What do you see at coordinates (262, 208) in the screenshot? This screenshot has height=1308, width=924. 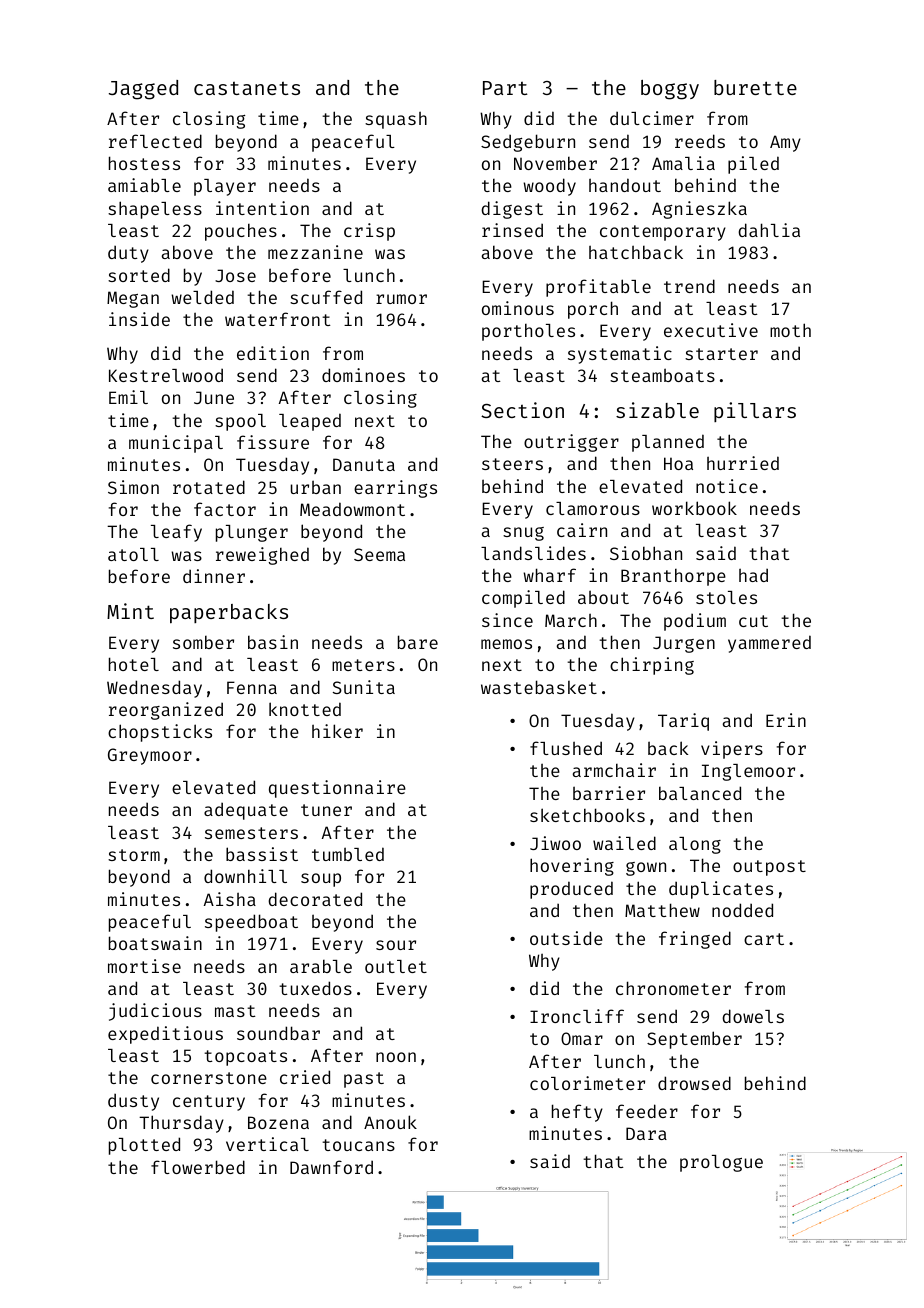 I see `intention` at bounding box center [262, 208].
